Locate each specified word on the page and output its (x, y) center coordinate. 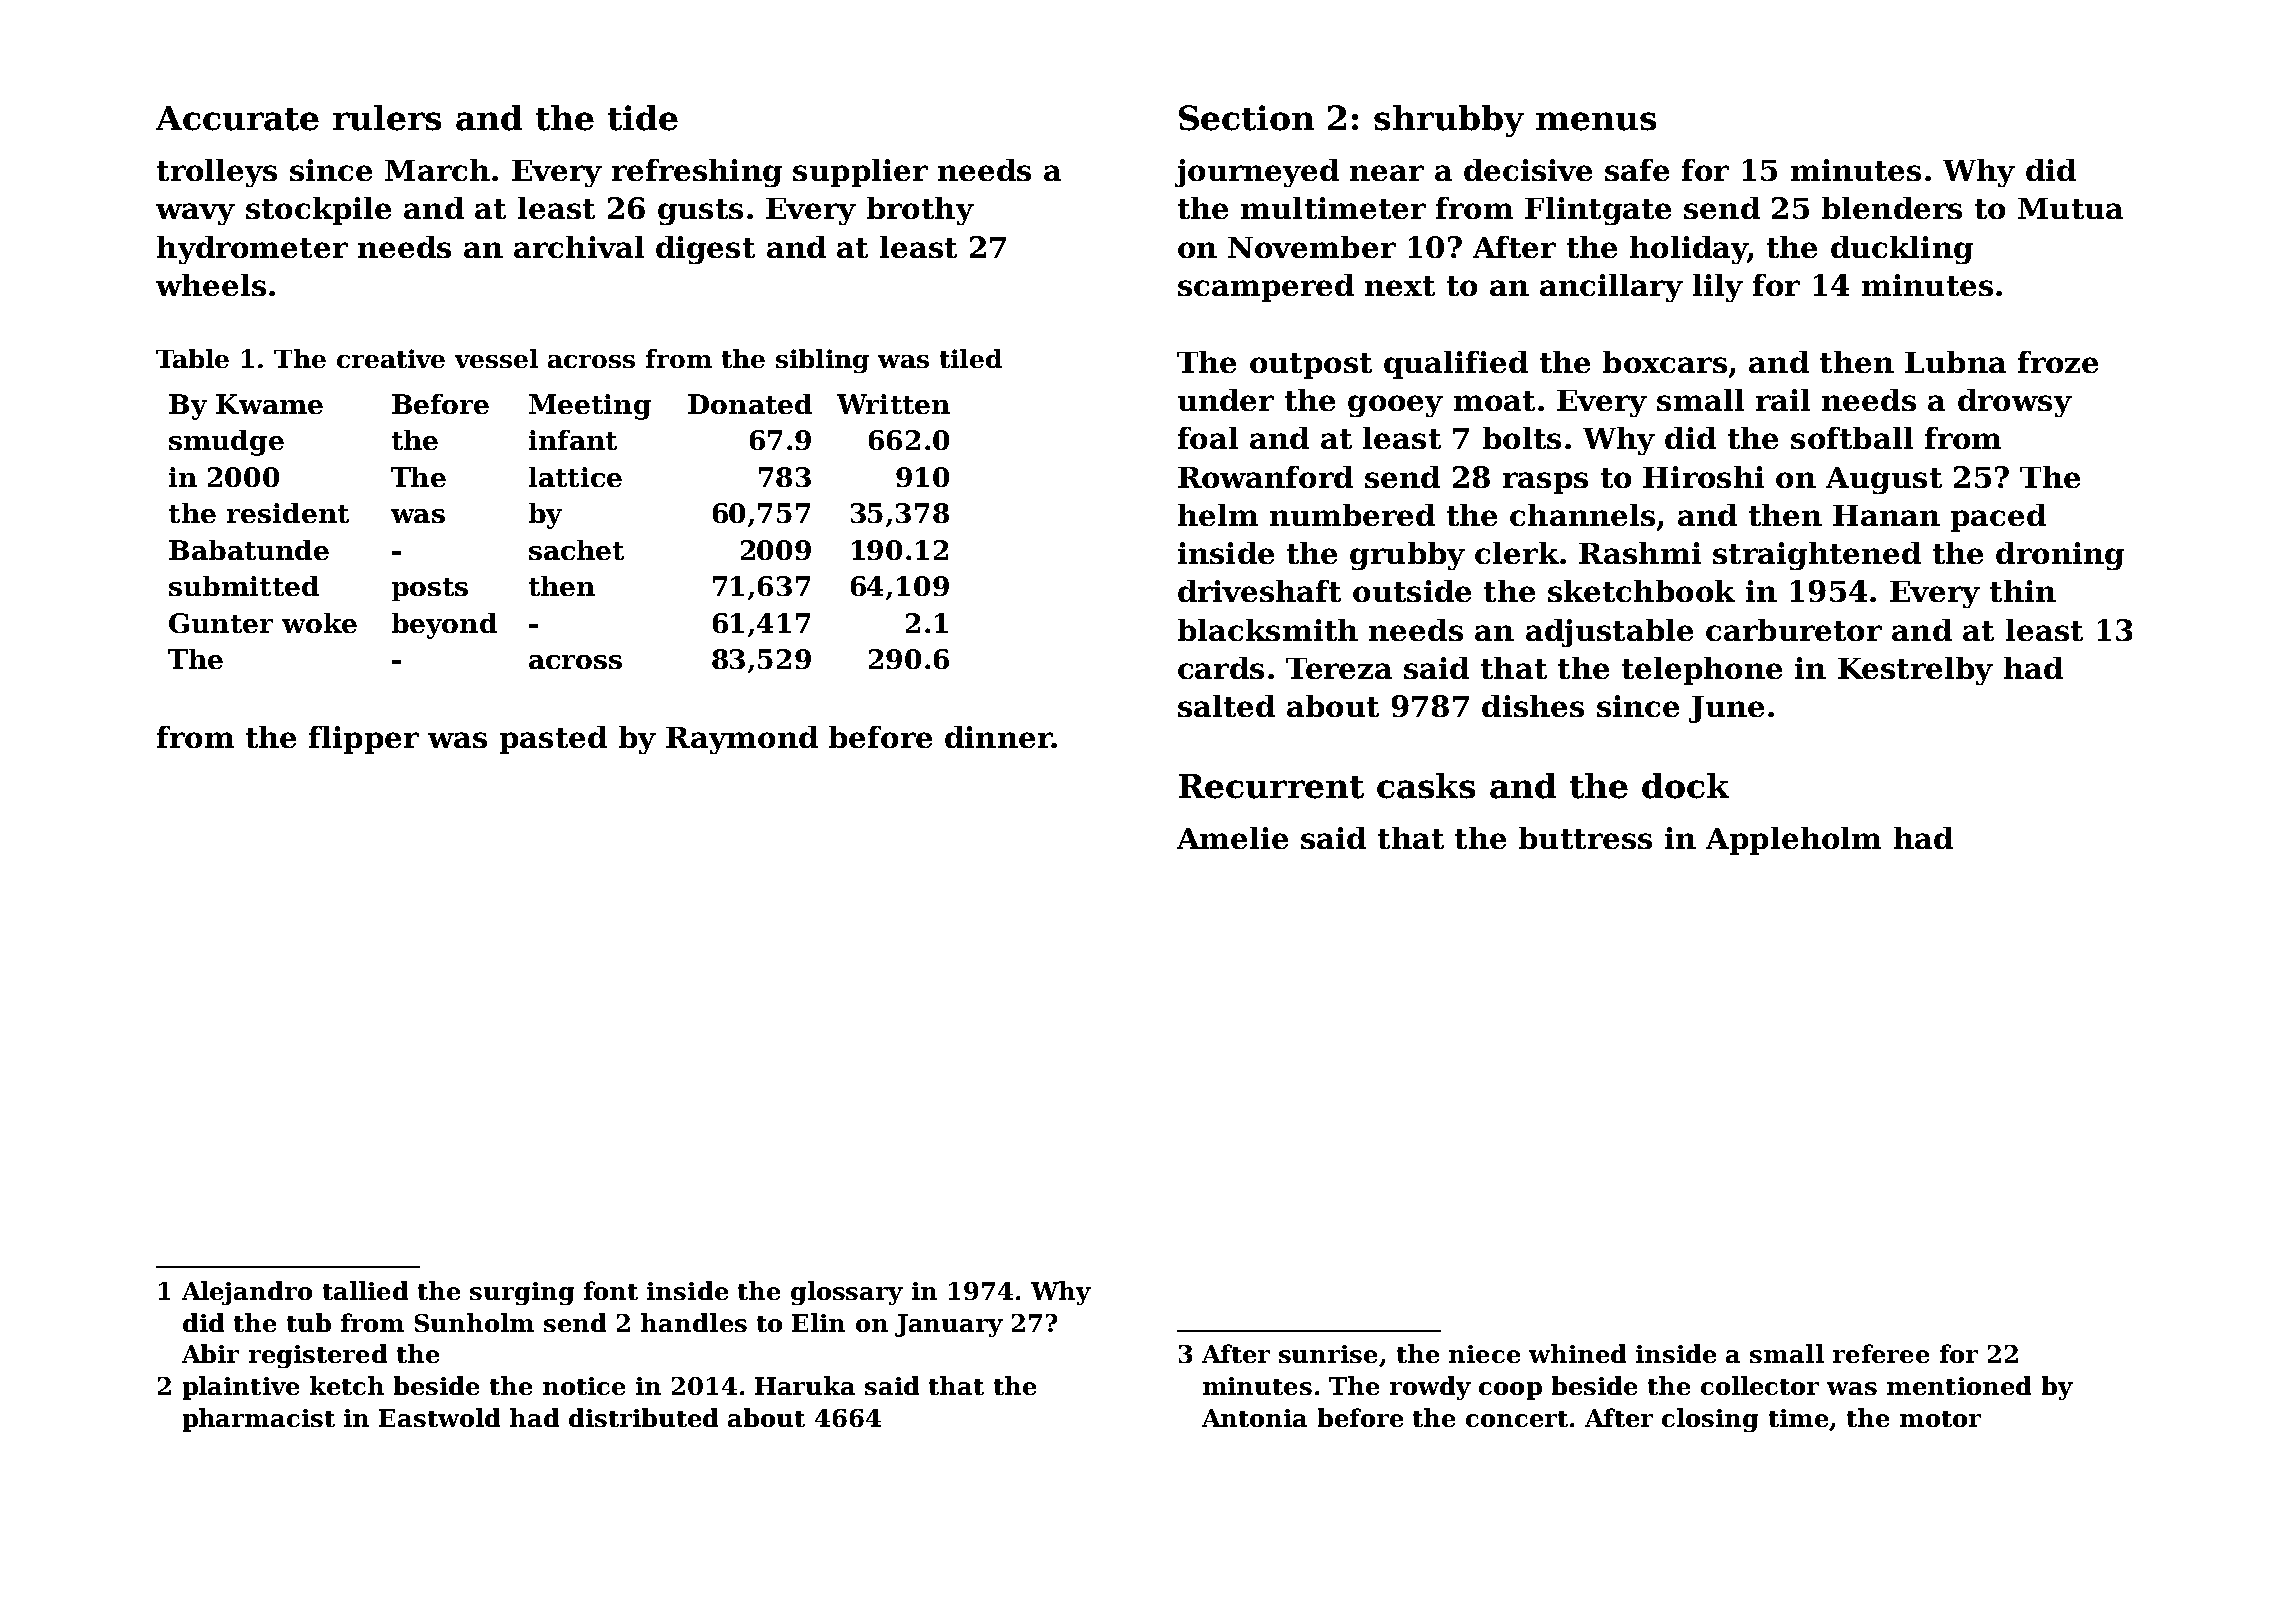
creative (391, 358)
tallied (365, 1290)
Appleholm (1793, 841)
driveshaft (1259, 591)
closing (1710, 1420)
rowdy (1430, 1388)
